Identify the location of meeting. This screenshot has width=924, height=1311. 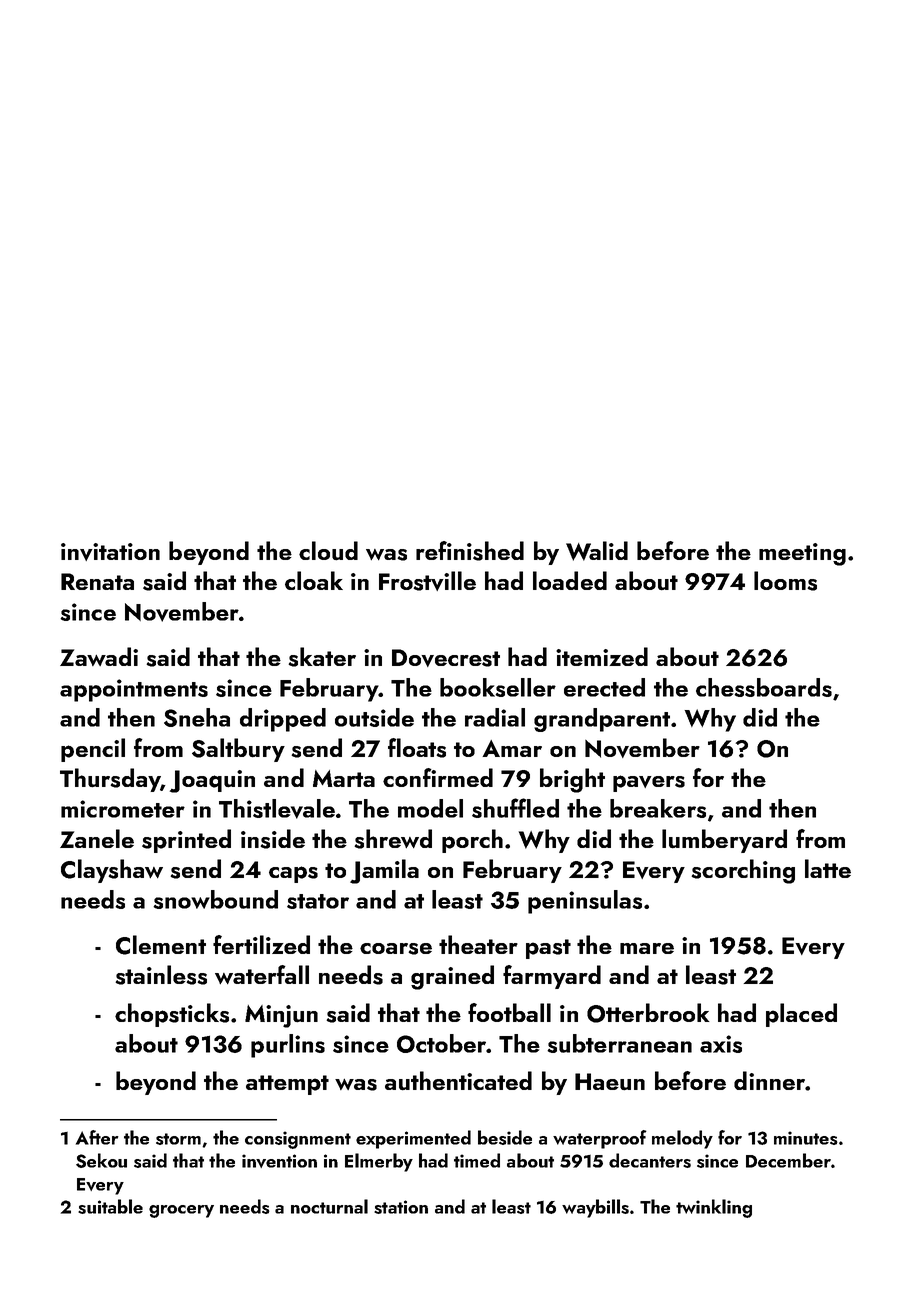
(802, 554).
